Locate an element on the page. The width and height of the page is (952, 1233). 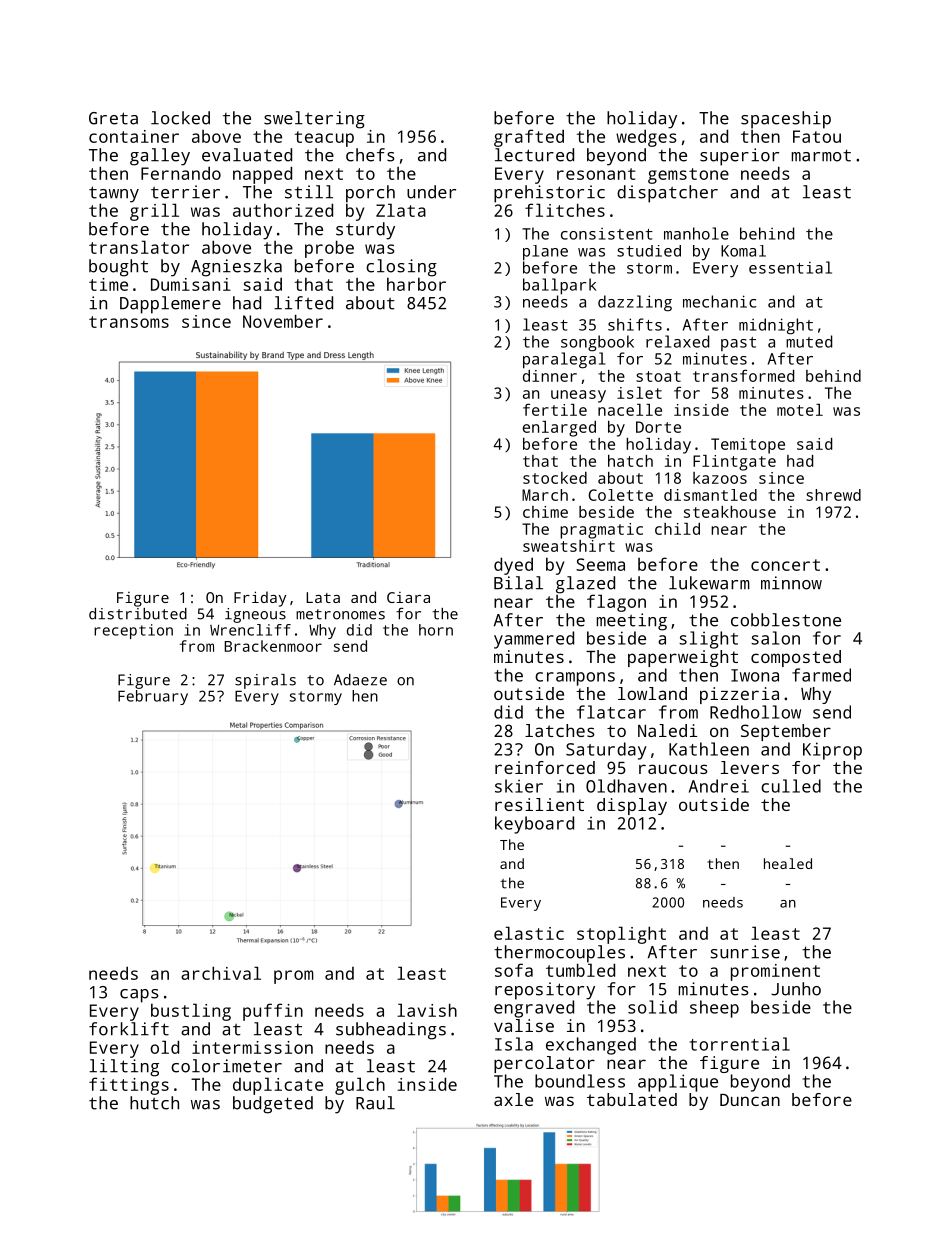
Redhollow is located at coordinates (755, 712).
